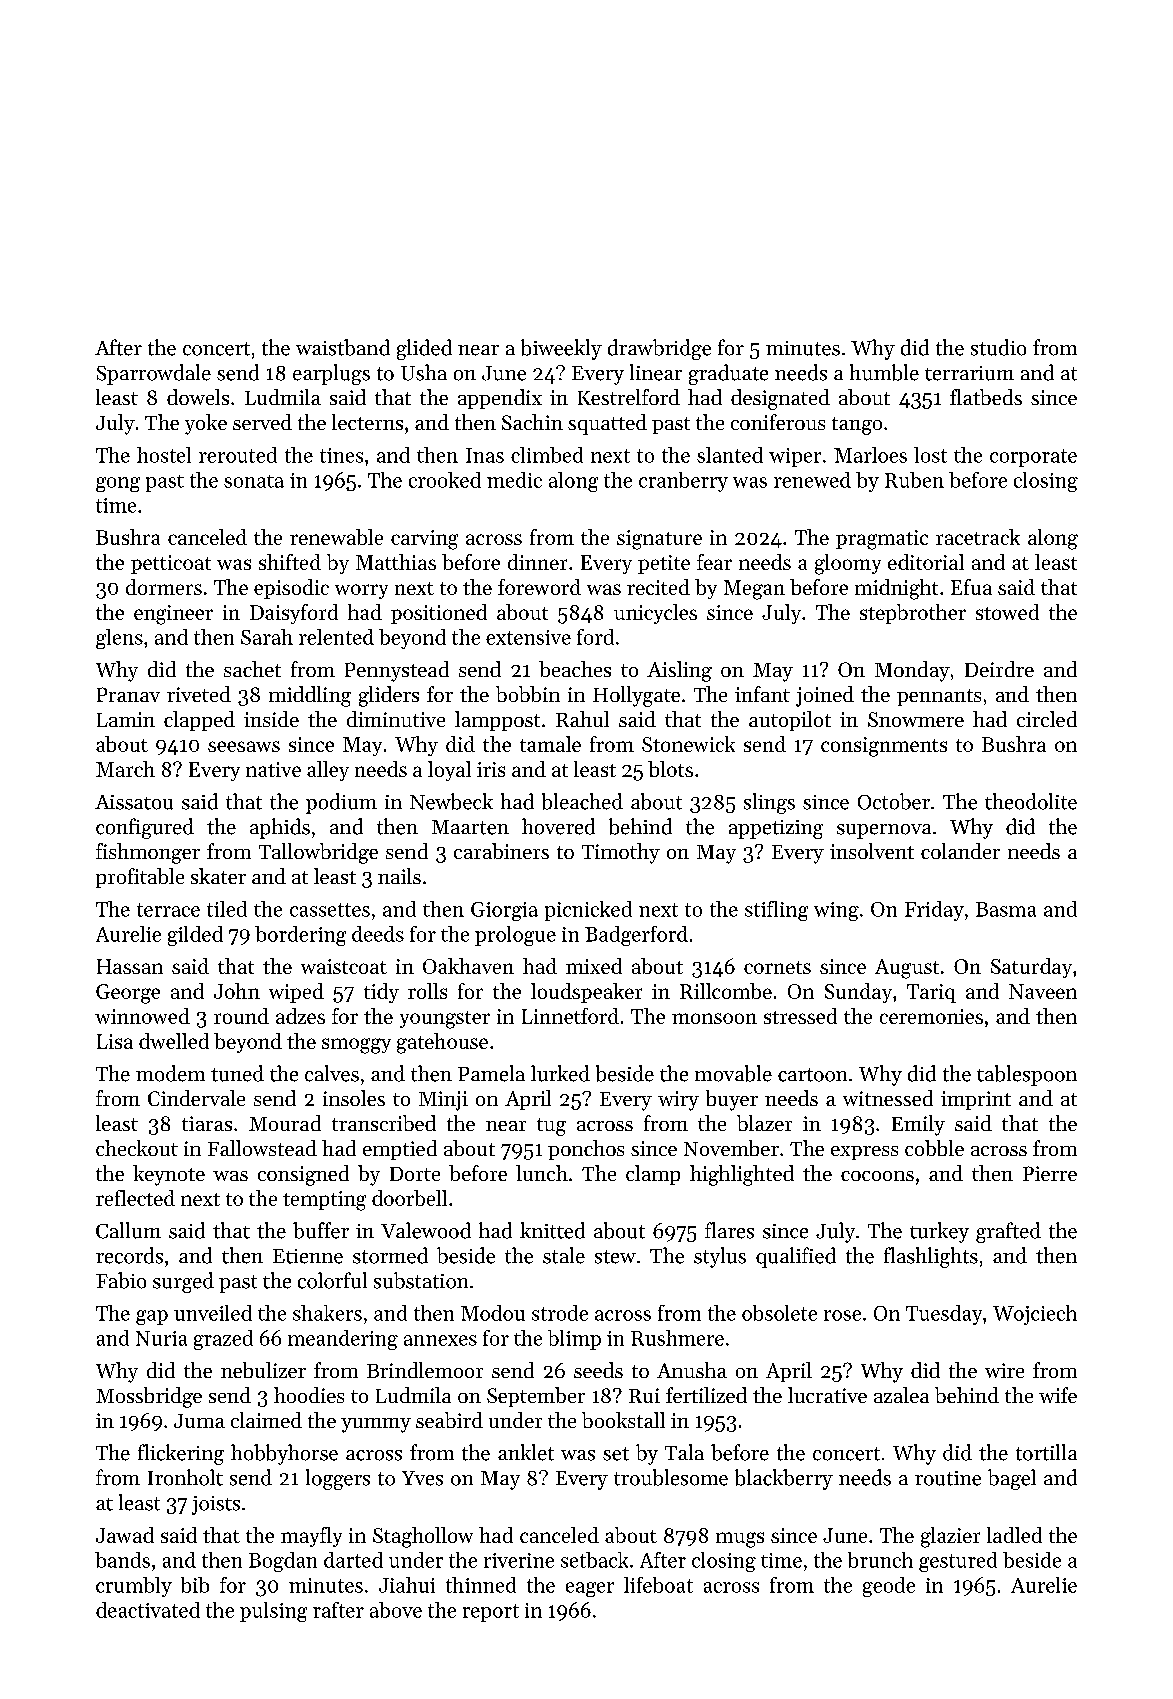 This screenshot has height=1699, width=1173. I want to click on glided, so click(424, 349).
